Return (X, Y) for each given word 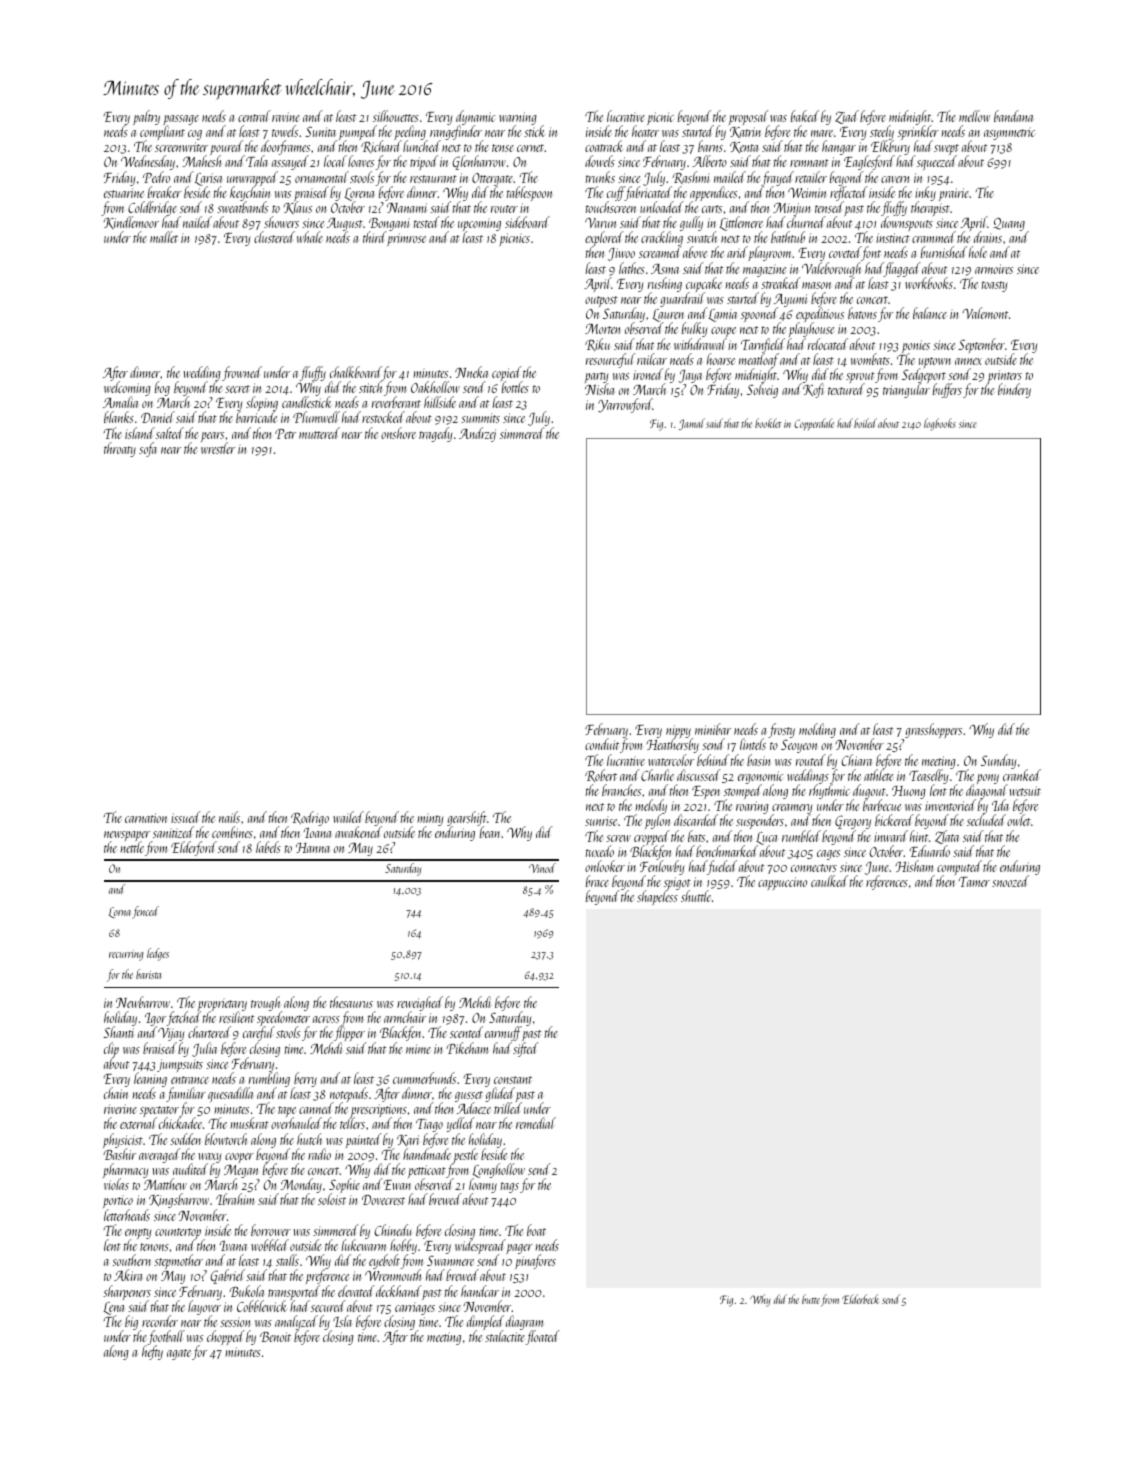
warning (518, 119)
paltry (146, 117)
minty (430, 820)
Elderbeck (860, 1299)
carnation (146, 818)
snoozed (1010, 881)
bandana (1013, 116)
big (131, 1322)
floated (542, 1338)
